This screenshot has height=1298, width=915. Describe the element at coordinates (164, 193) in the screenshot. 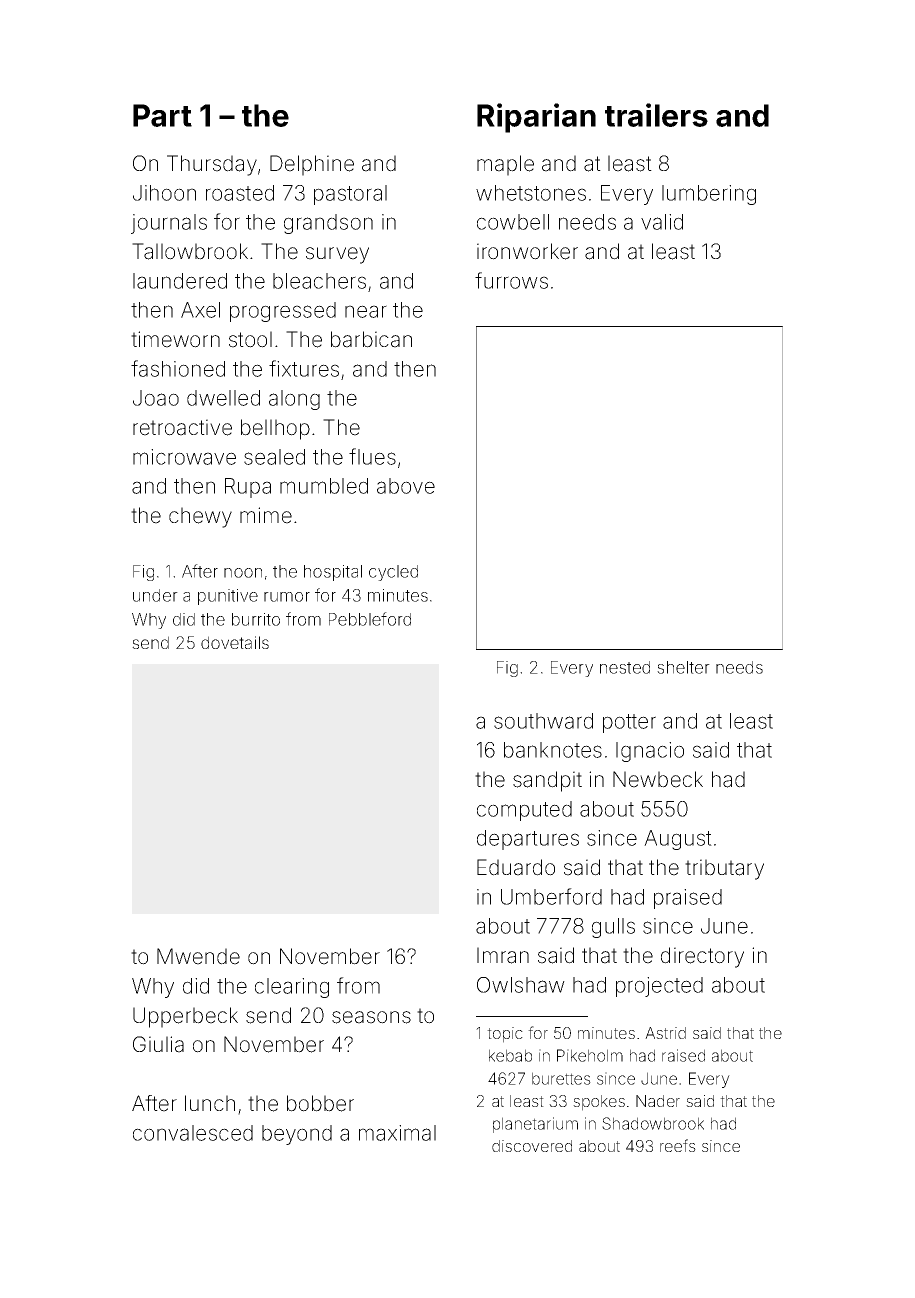

I see `Jihoon` at that location.
